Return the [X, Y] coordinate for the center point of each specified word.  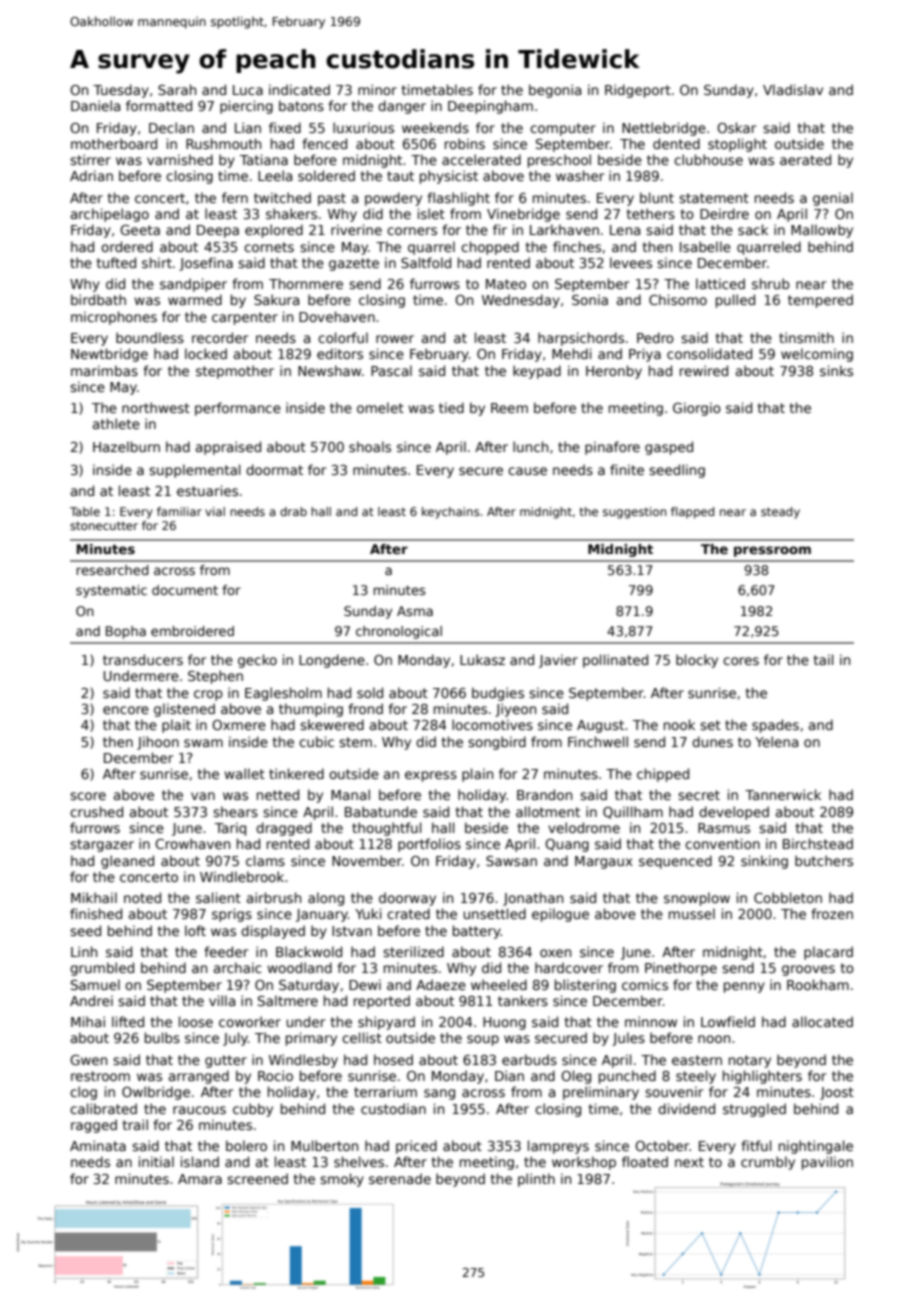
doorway [407, 899]
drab [293, 511]
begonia [555, 91]
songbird [497, 743]
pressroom [772, 551]
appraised [228, 448]
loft [195, 930]
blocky [697, 661]
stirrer [90, 159]
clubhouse [708, 159]
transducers [143, 659]
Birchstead [818, 843]
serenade [400, 1178]
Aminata [98, 1145]
